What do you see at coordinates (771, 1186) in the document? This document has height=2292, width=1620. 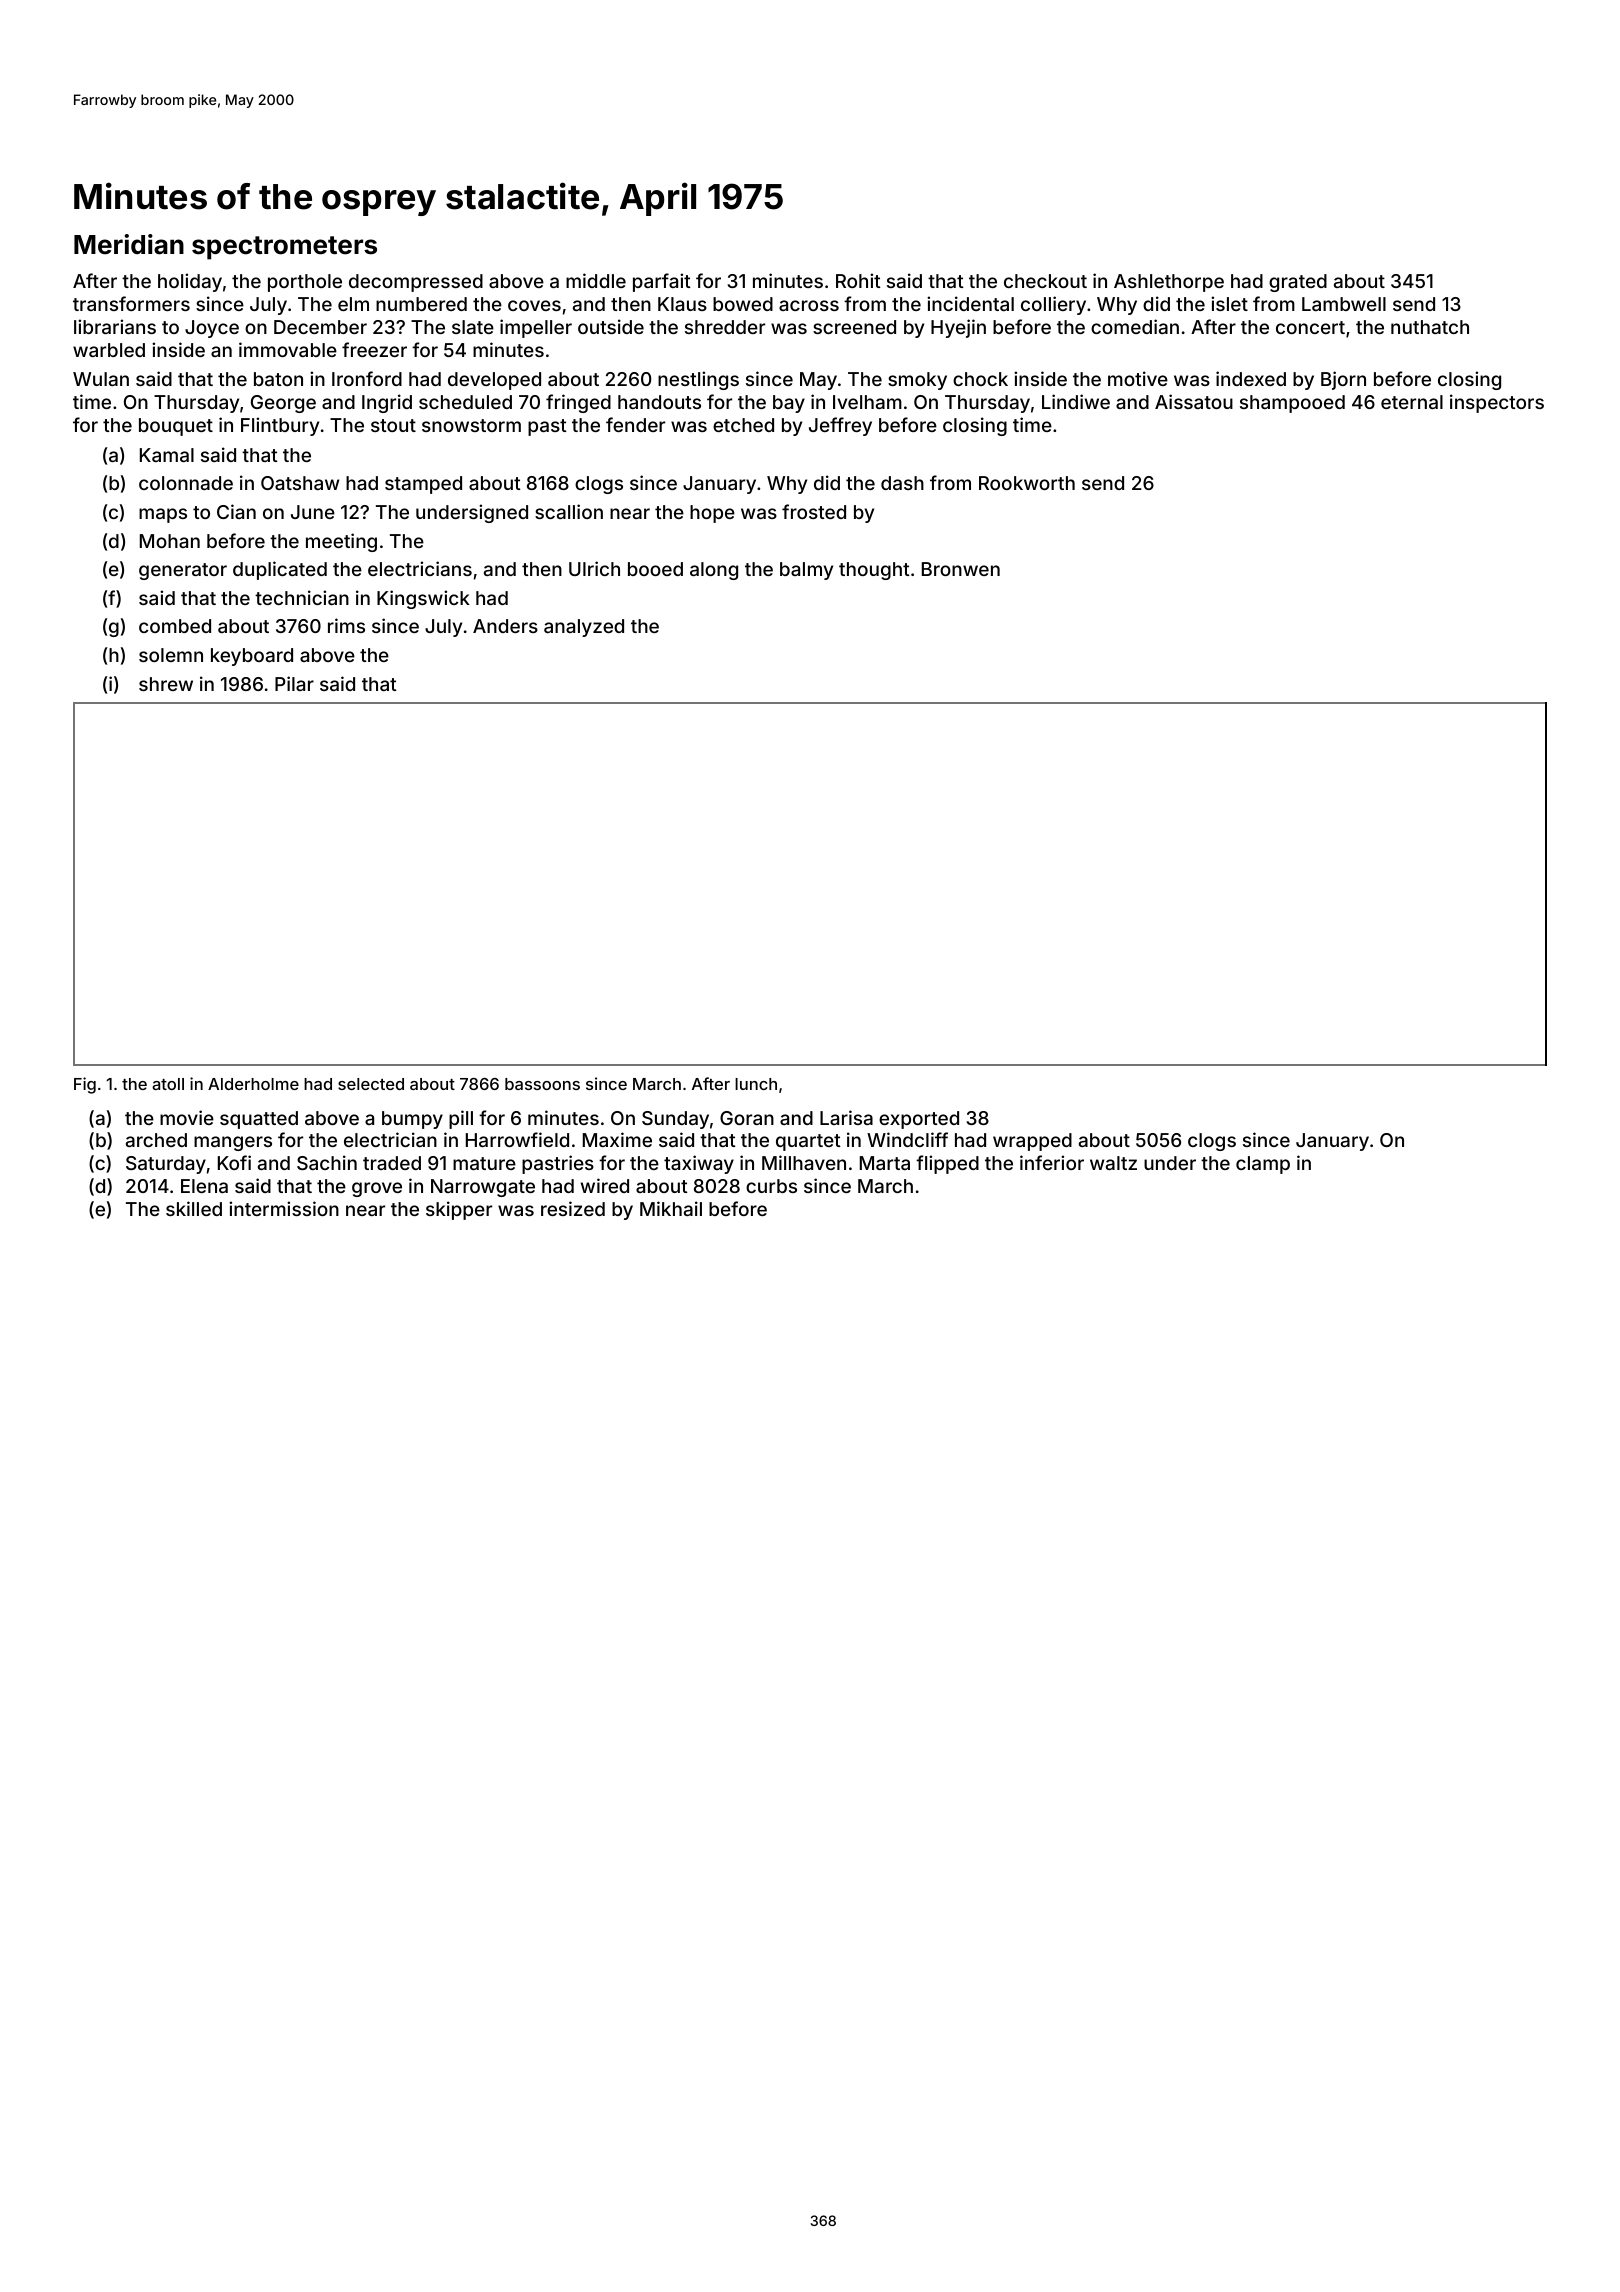 I see `curbs` at bounding box center [771, 1186].
